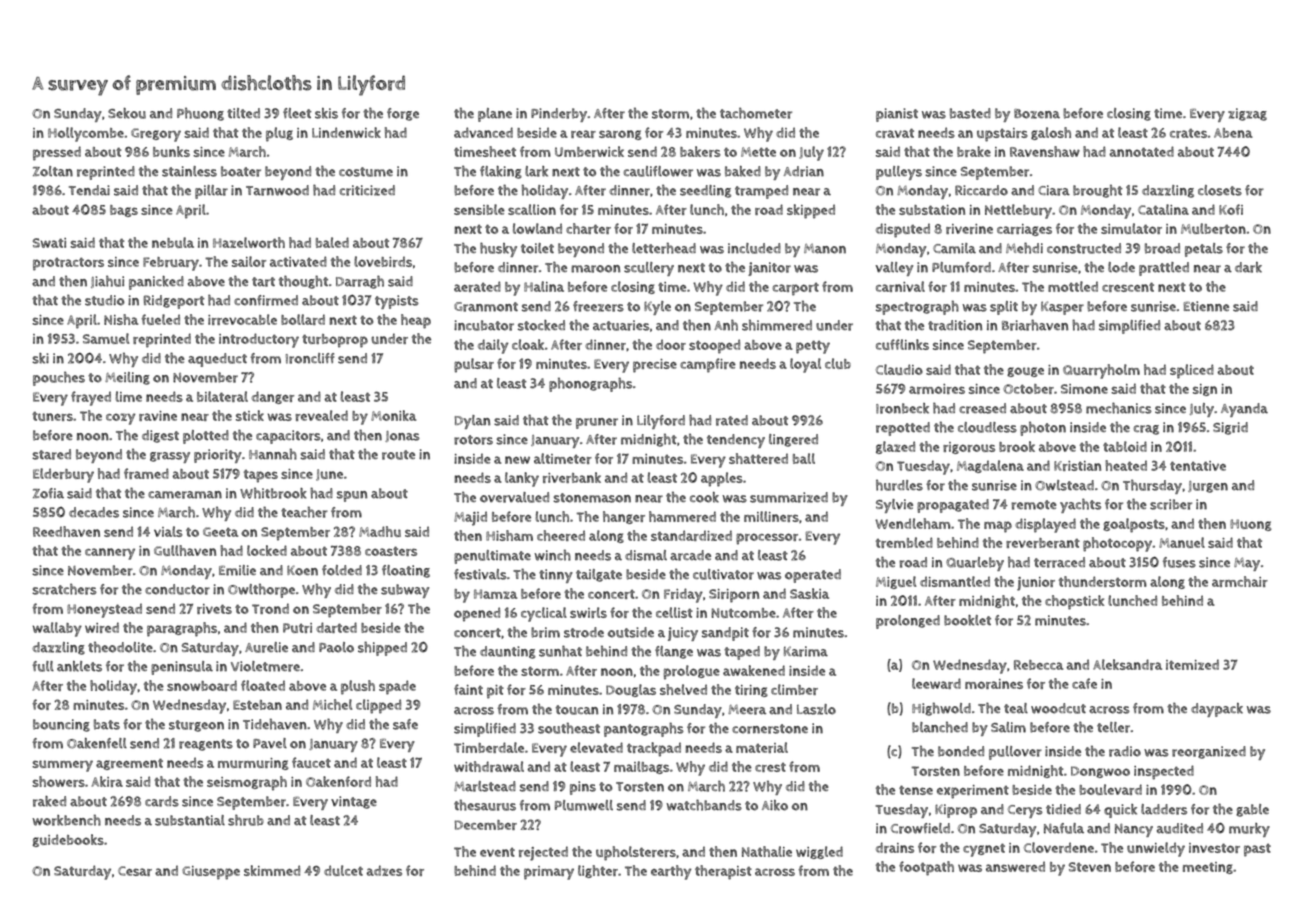 The image size is (1308, 924). Describe the element at coordinates (708, 365) in the screenshot. I see `campfire` at that location.
